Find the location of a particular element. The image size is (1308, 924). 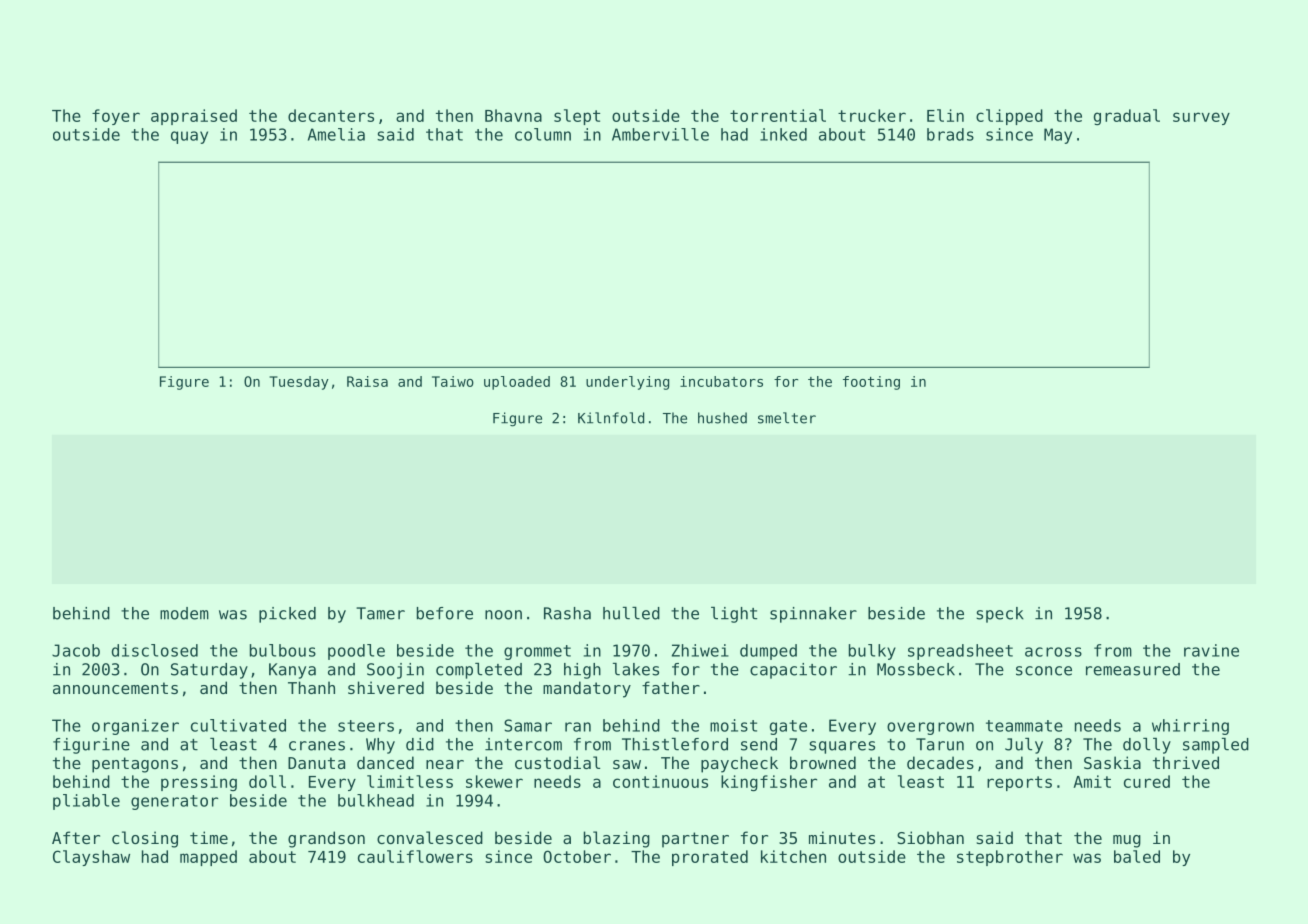

hushed is located at coordinates (722, 418).
